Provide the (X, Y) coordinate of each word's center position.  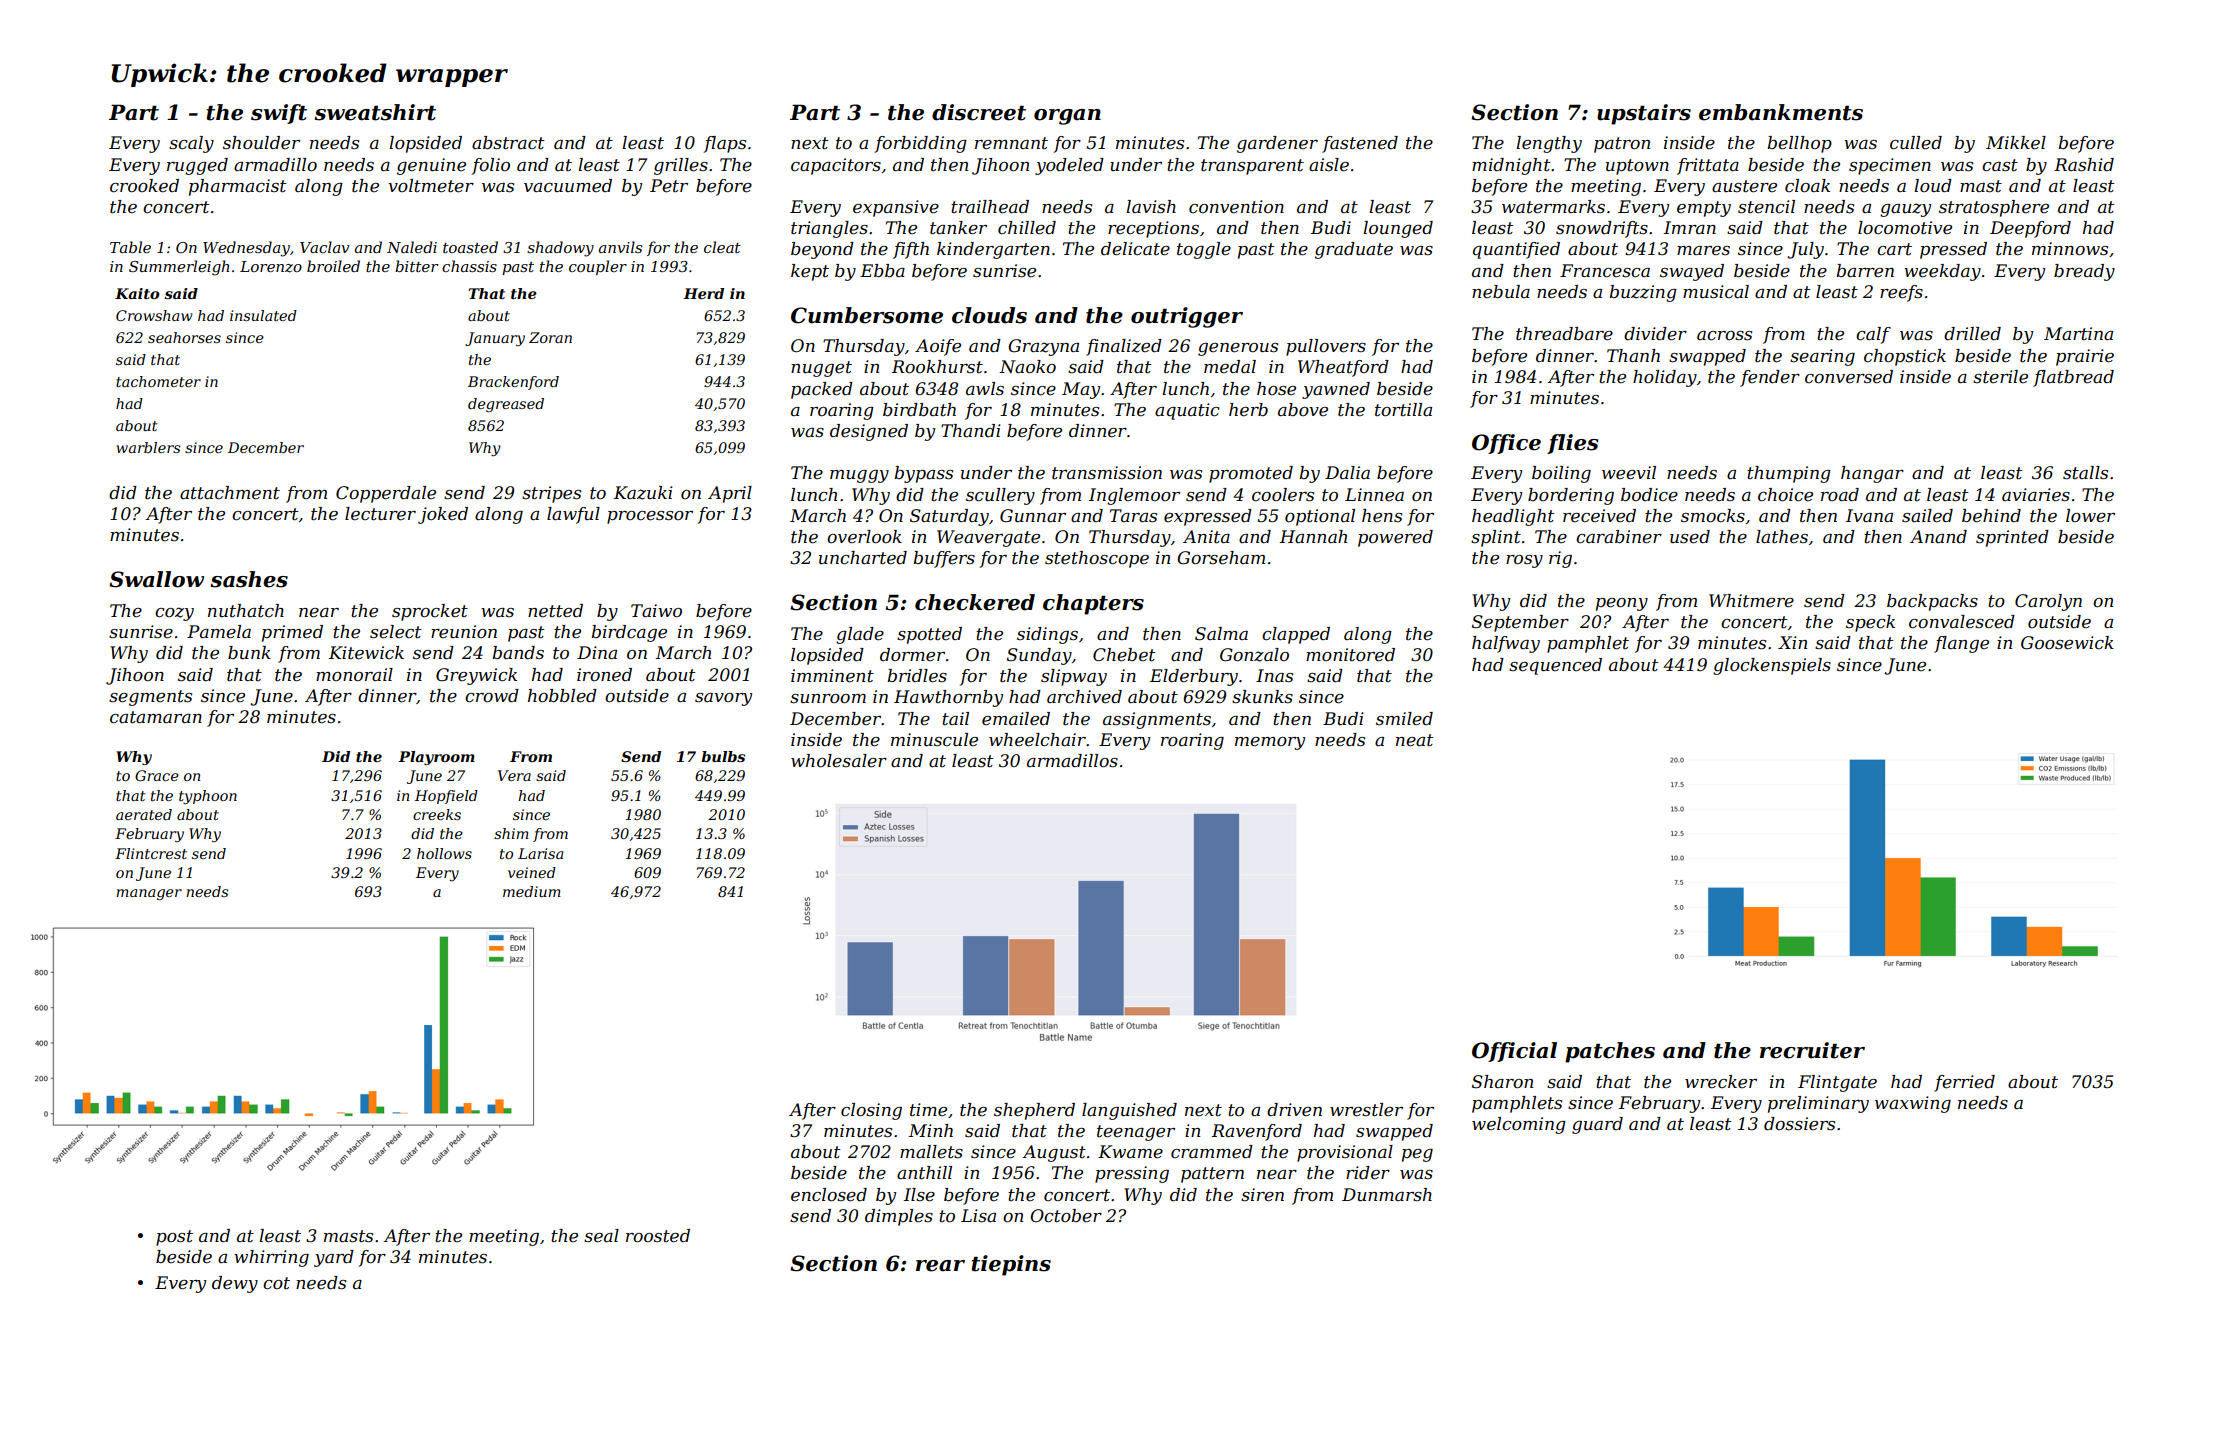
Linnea (1374, 494)
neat (1415, 740)
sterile (2000, 377)
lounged (1398, 229)
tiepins (1011, 1265)
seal (601, 1236)
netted (555, 611)
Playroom (436, 758)
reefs (1901, 293)
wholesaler (839, 761)
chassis (469, 266)
